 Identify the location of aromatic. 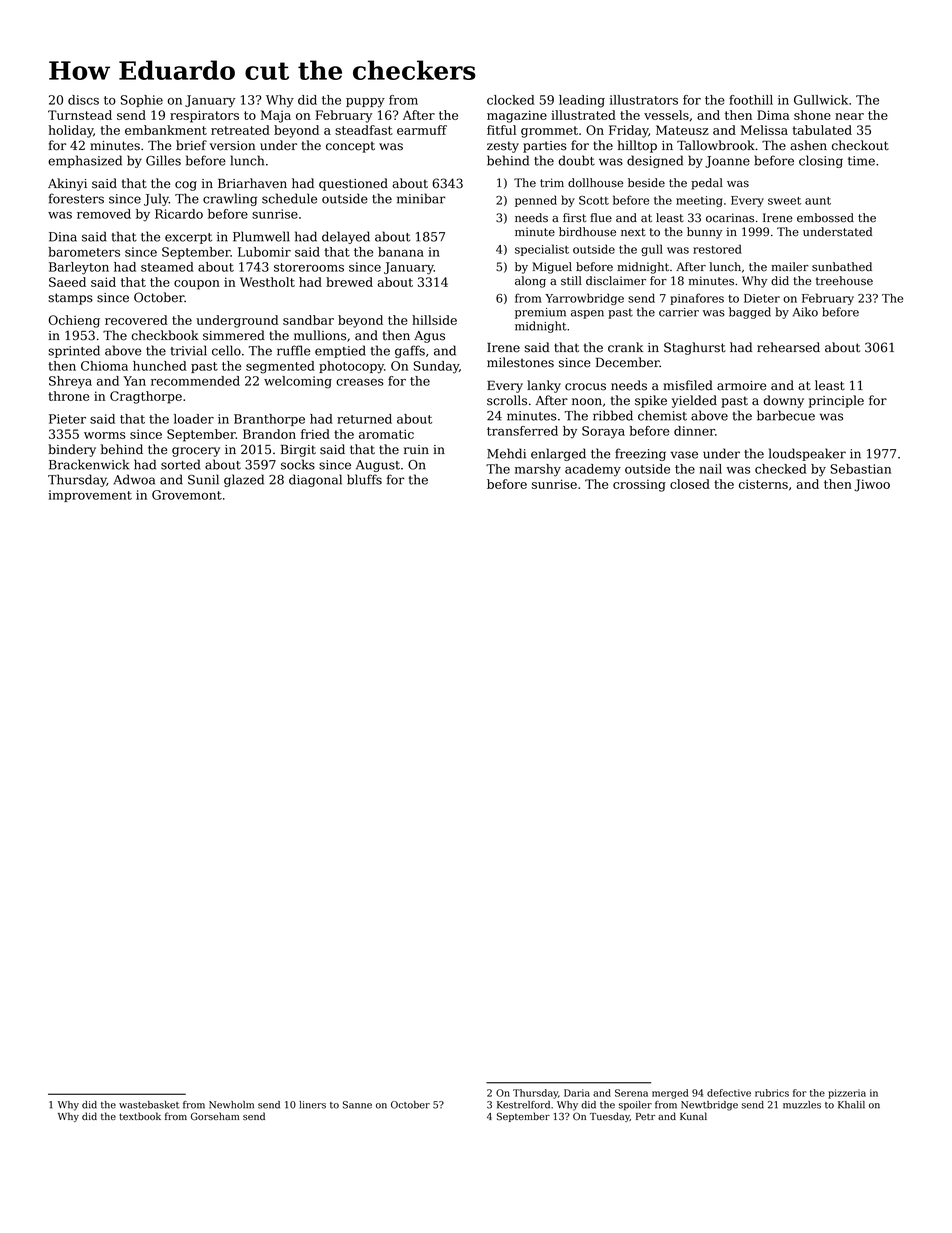
(386, 434).
